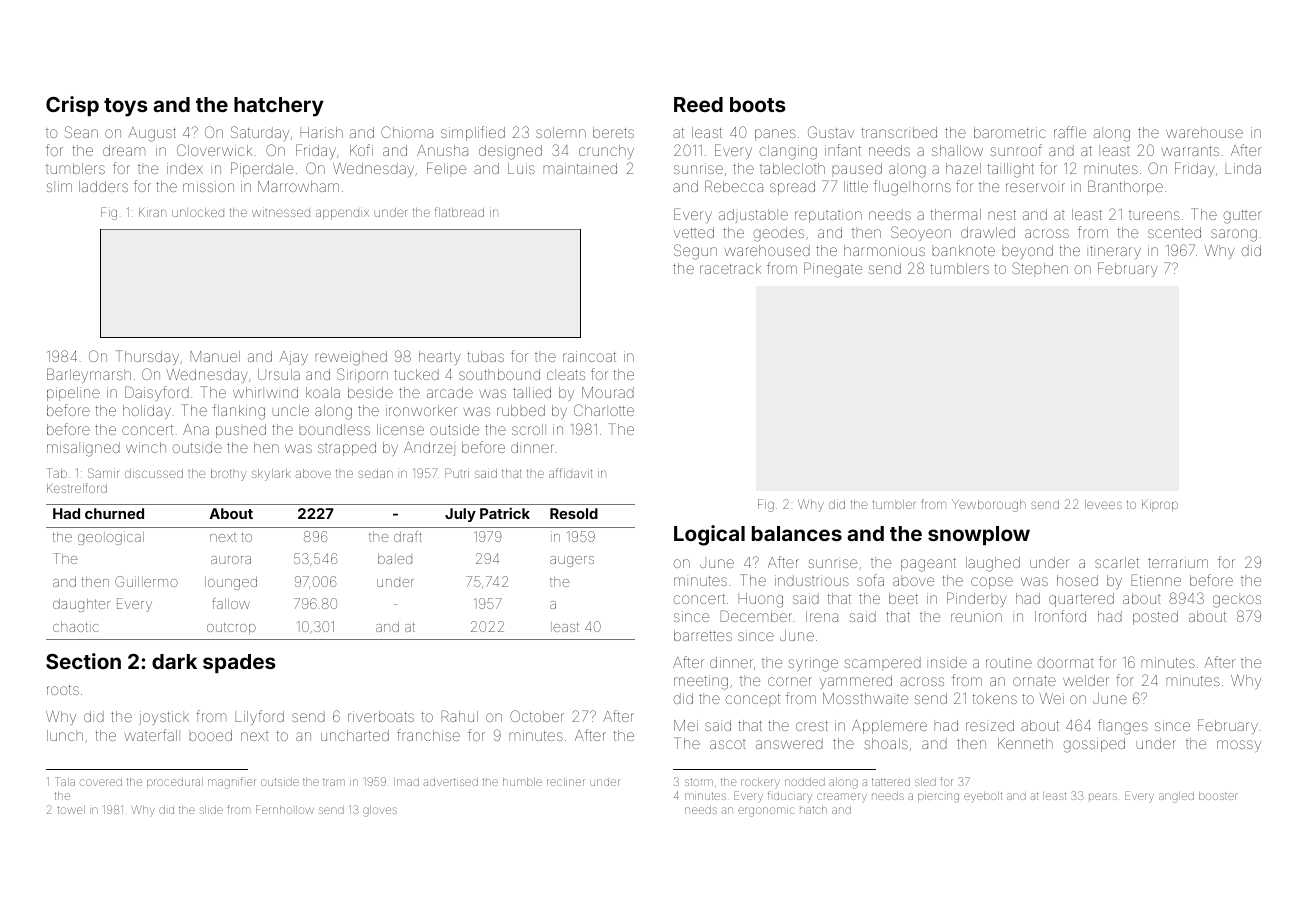  I want to click on racetrack, so click(730, 268).
